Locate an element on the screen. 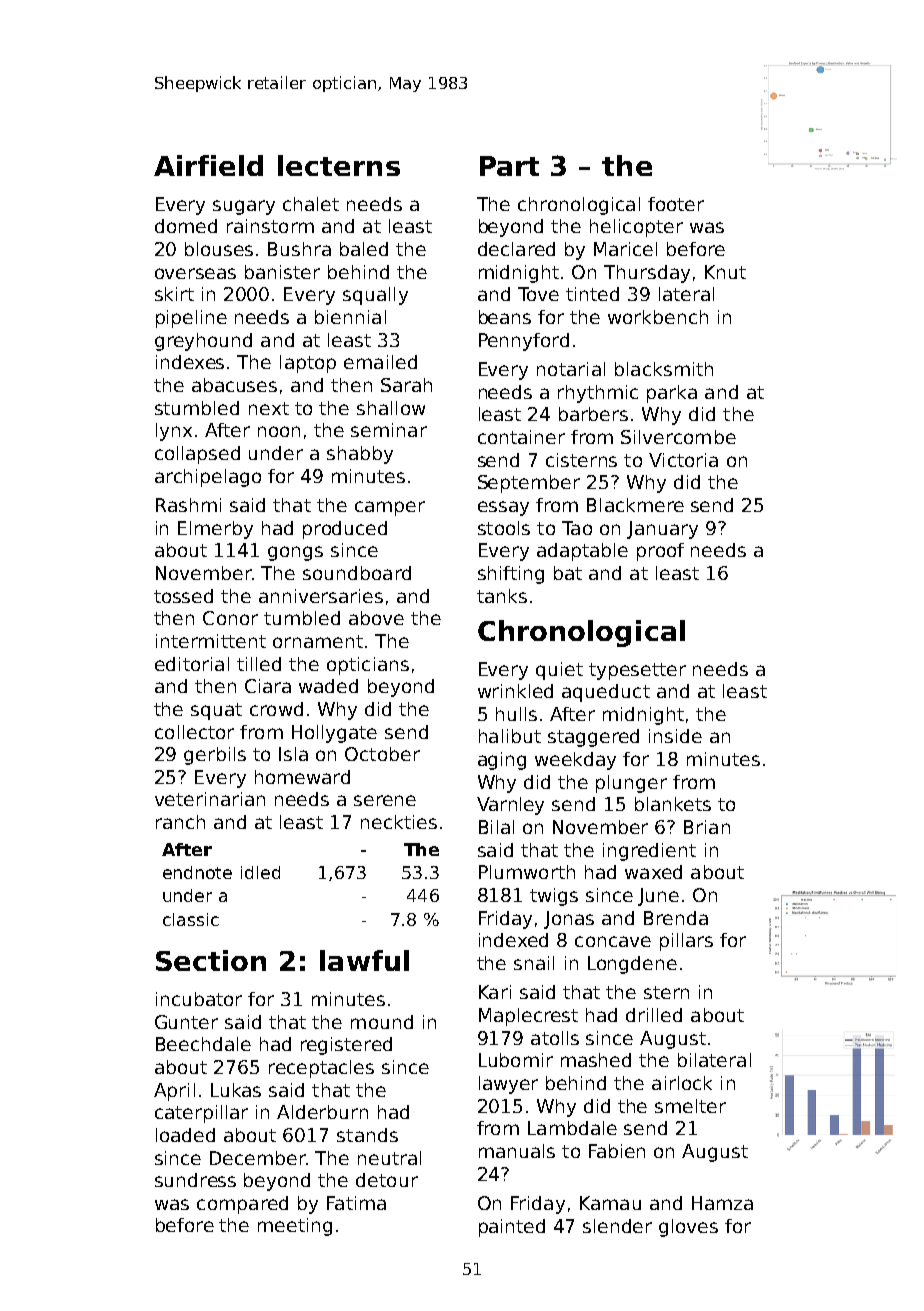 This screenshot has width=924, height=1311. Tao is located at coordinates (577, 528).
